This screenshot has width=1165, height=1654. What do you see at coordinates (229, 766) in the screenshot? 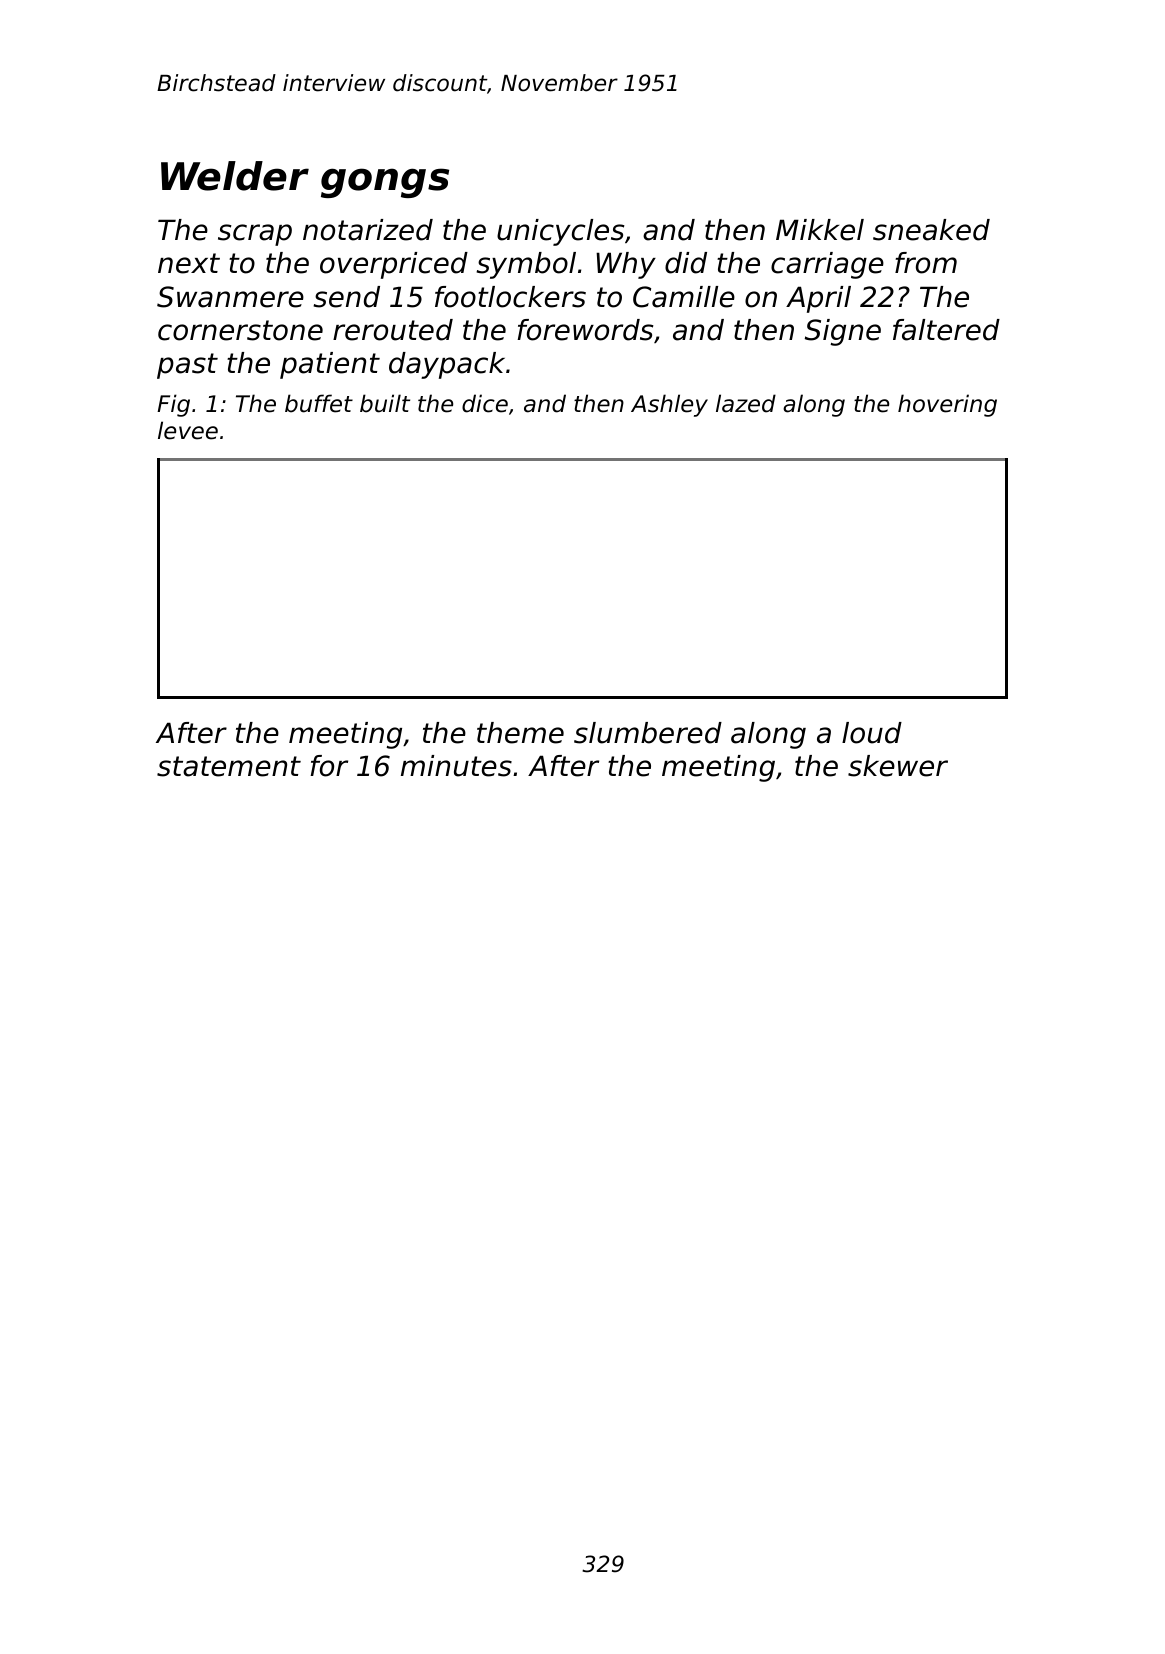
I see `statement` at bounding box center [229, 766].
